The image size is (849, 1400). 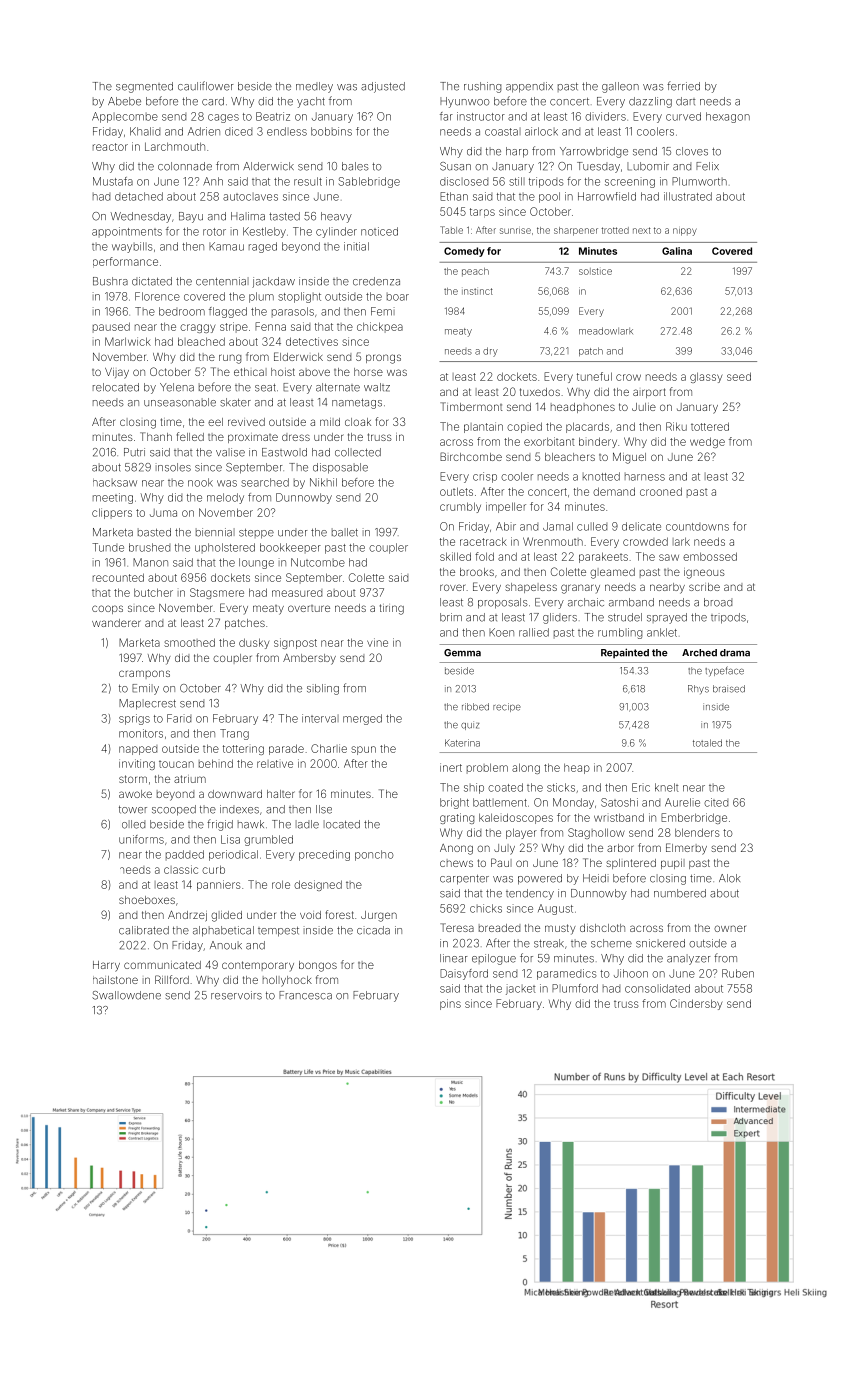 I want to click on smoothed, so click(x=189, y=642).
